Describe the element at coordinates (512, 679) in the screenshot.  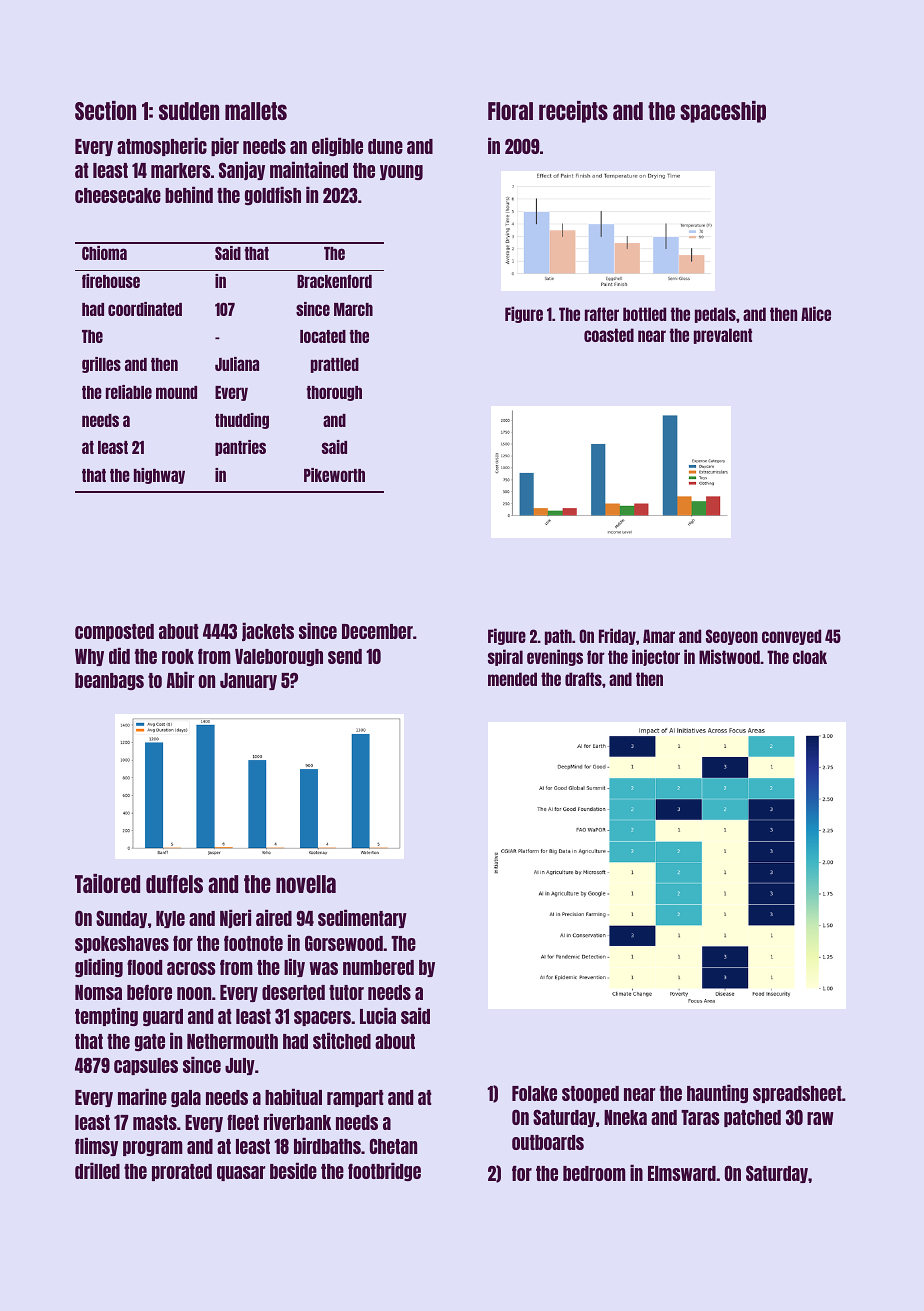
I see `mended` at that location.
